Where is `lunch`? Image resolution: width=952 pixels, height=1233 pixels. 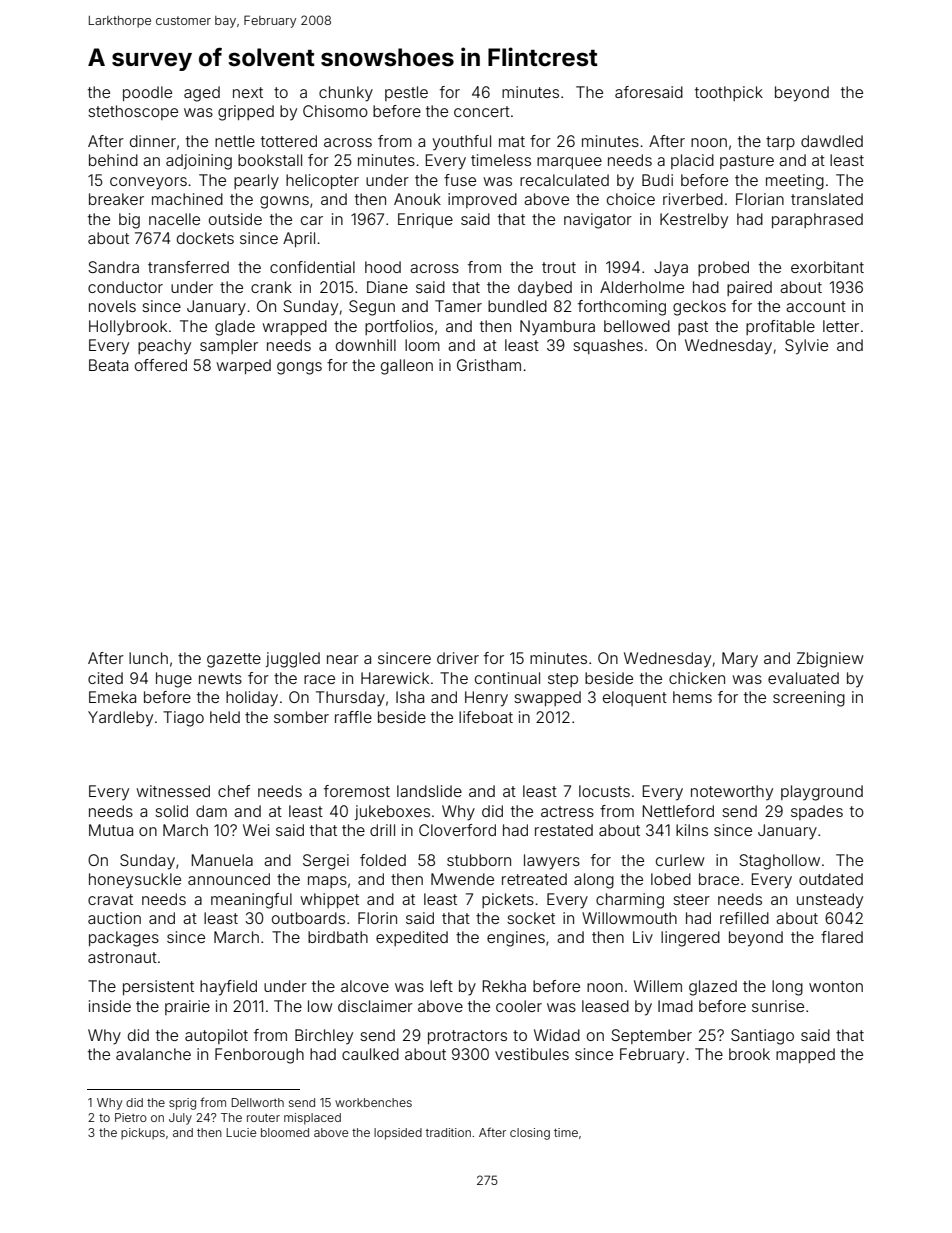
lunch is located at coordinates (148, 658).
